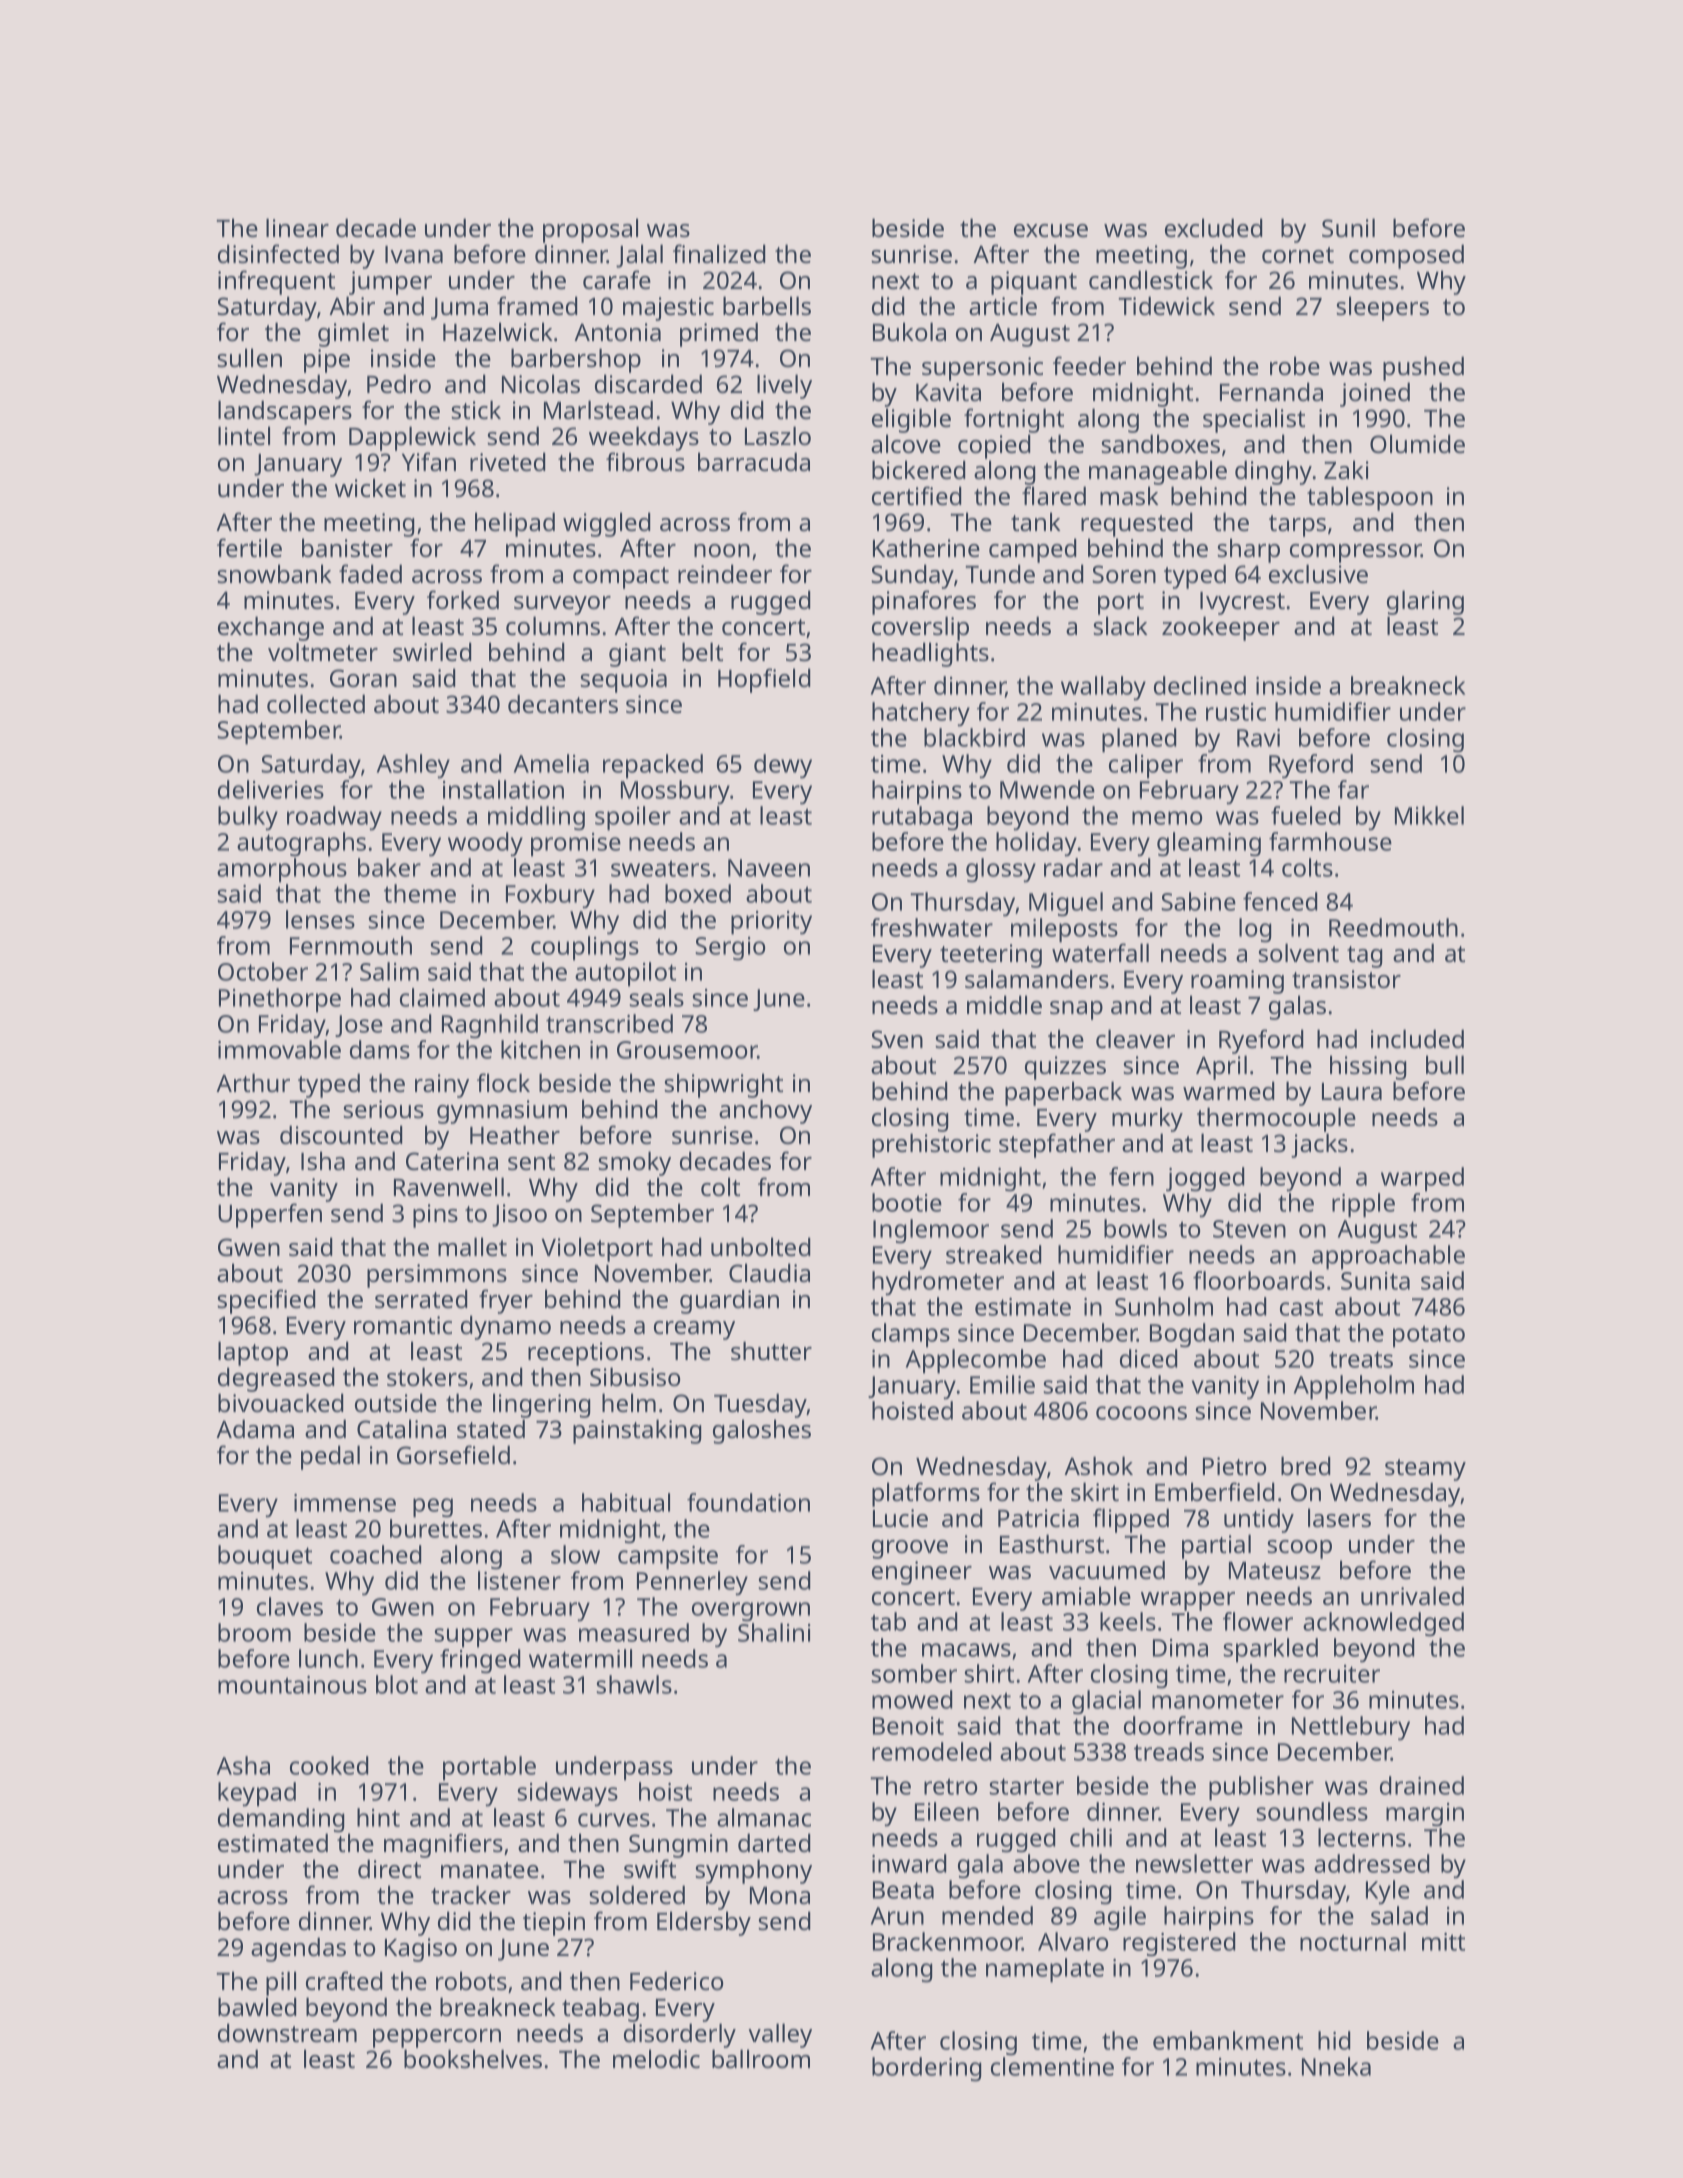  Describe the element at coordinates (473, 2058) in the page. I see `bookshelves` at that location.
